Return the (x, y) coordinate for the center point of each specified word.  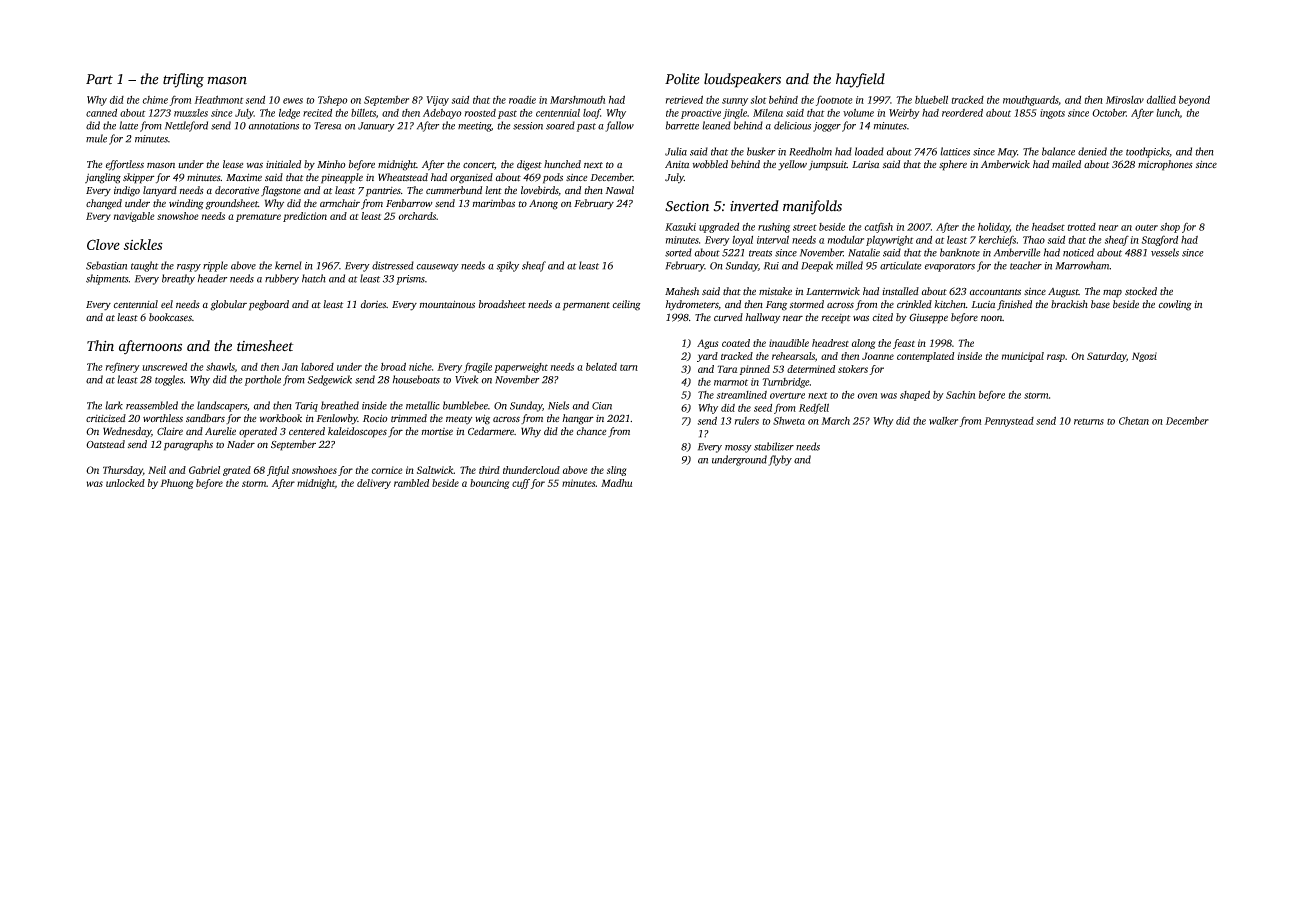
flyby (780, 460)
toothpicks (1147, 152)
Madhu (616, 483)
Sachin (960, 395)
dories (373, 304)
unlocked (125, 483)
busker (761, 151)
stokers (853, 369)
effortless (125, 165)
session (528, 126)
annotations (273, 126)
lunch (1168, 112)
